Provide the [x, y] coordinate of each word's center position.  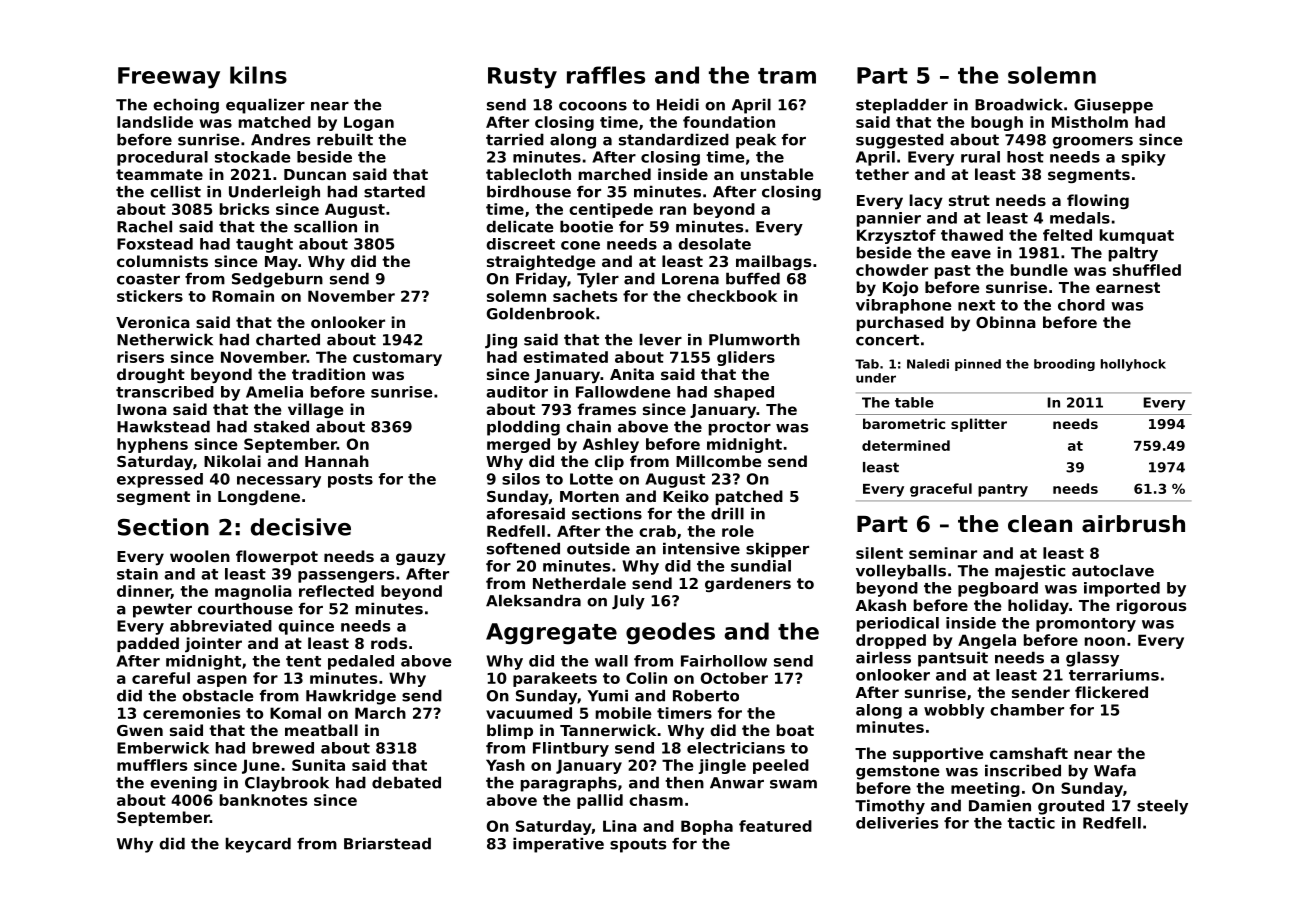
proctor [740, 428]
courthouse [245, 608]
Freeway [169, 78]
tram [787, 76]
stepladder [902, 106]
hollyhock [1133, 365]
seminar [943, 553]
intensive [701, 548]
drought [151, 376]
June [261, 766]
